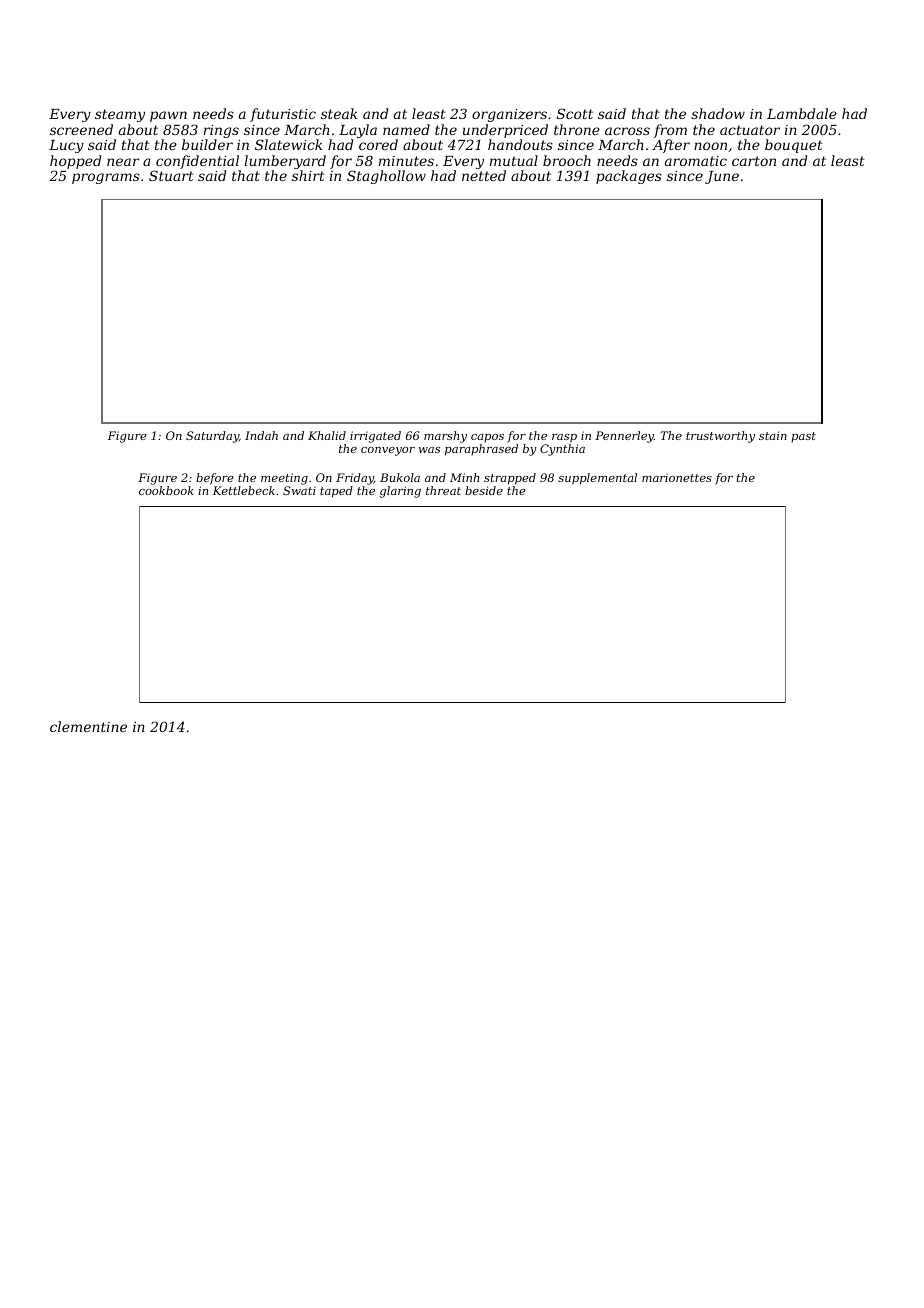 The image size is (924, 1308). I want to click on past, so click(803, 437).
